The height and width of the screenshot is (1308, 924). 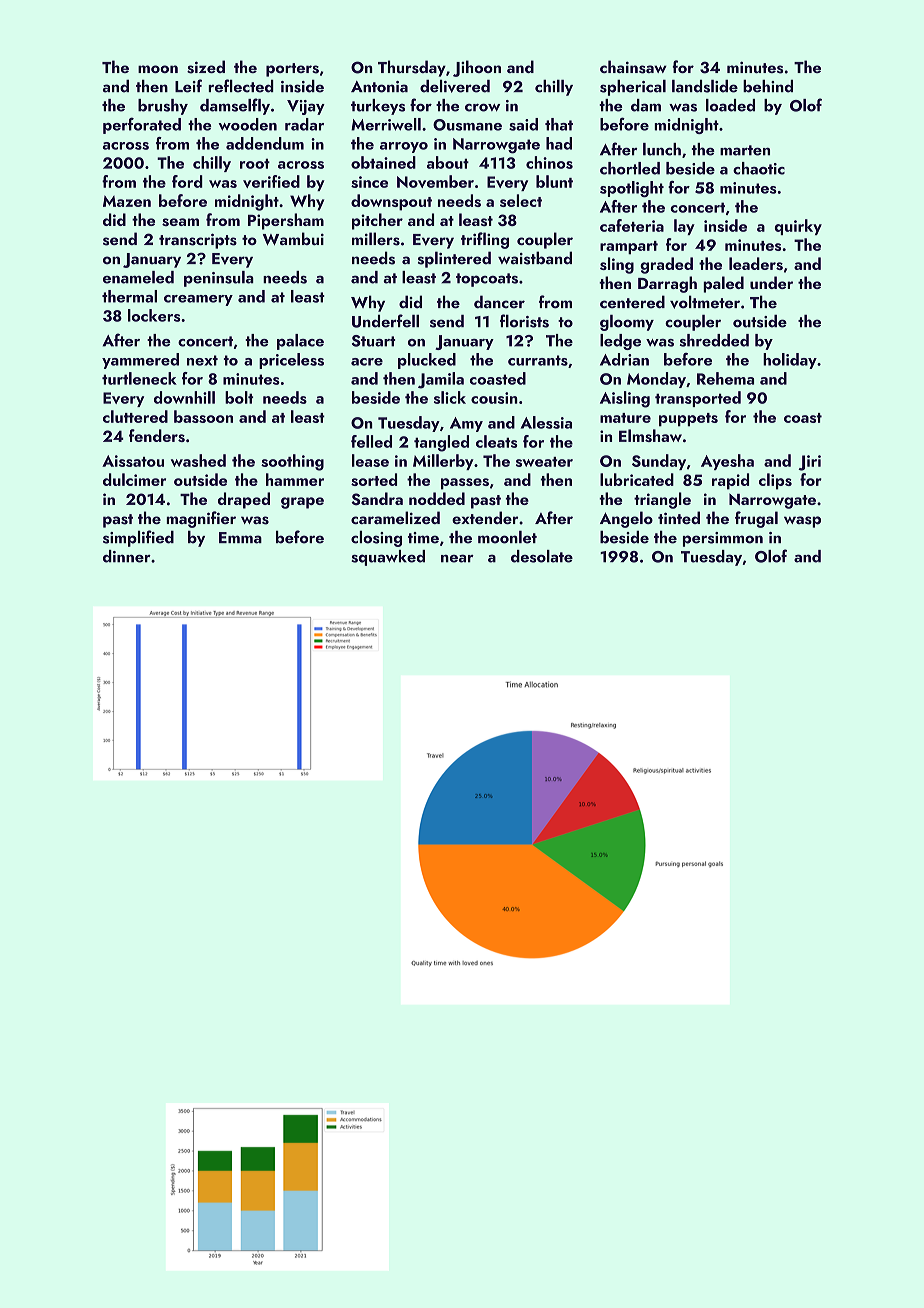 What do you see at coordinates (768, 86) in the screenshot?
I see `behind` at bounding box center [768, 86].
